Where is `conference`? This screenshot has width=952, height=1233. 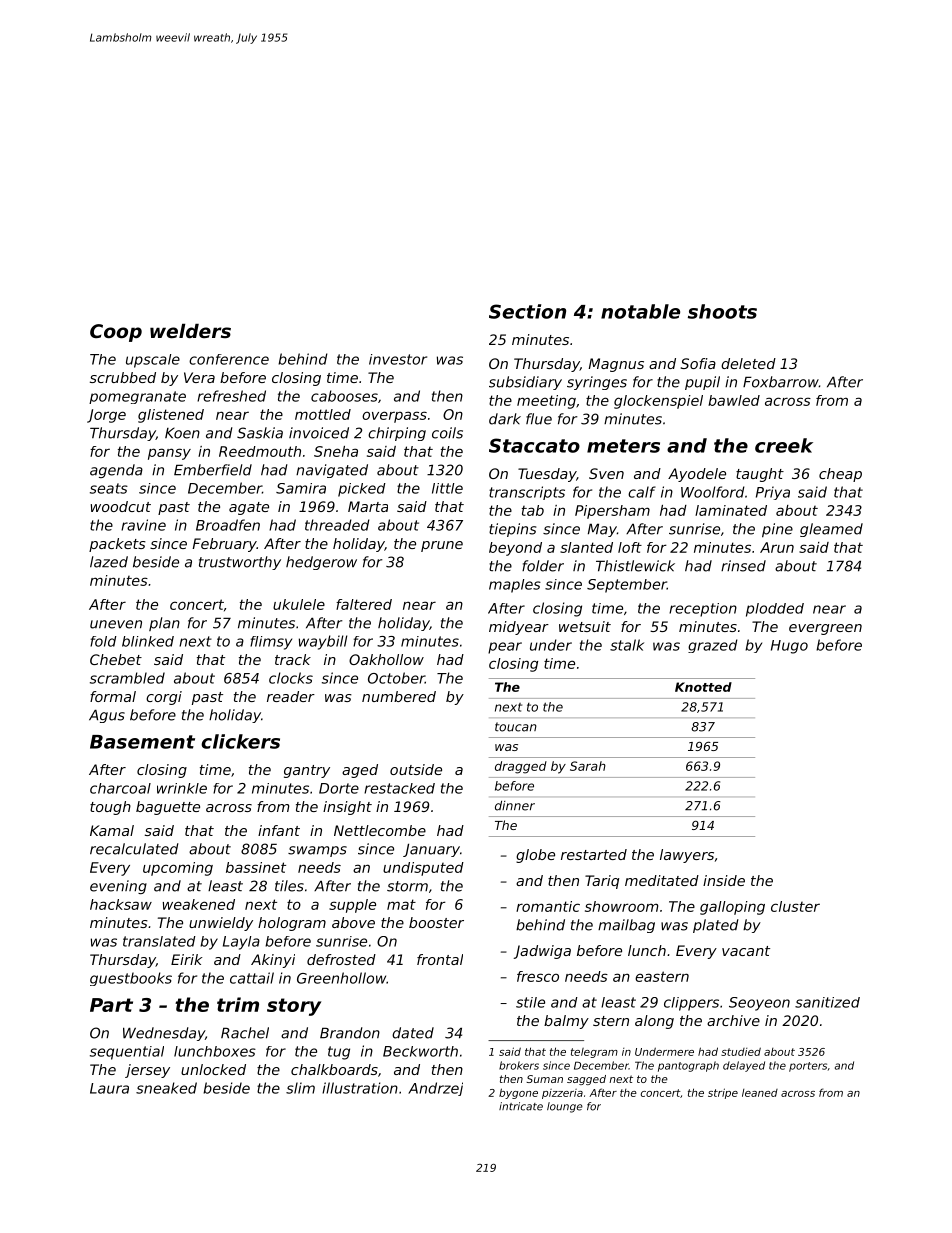 conference is located at coordinates (229, 359).
